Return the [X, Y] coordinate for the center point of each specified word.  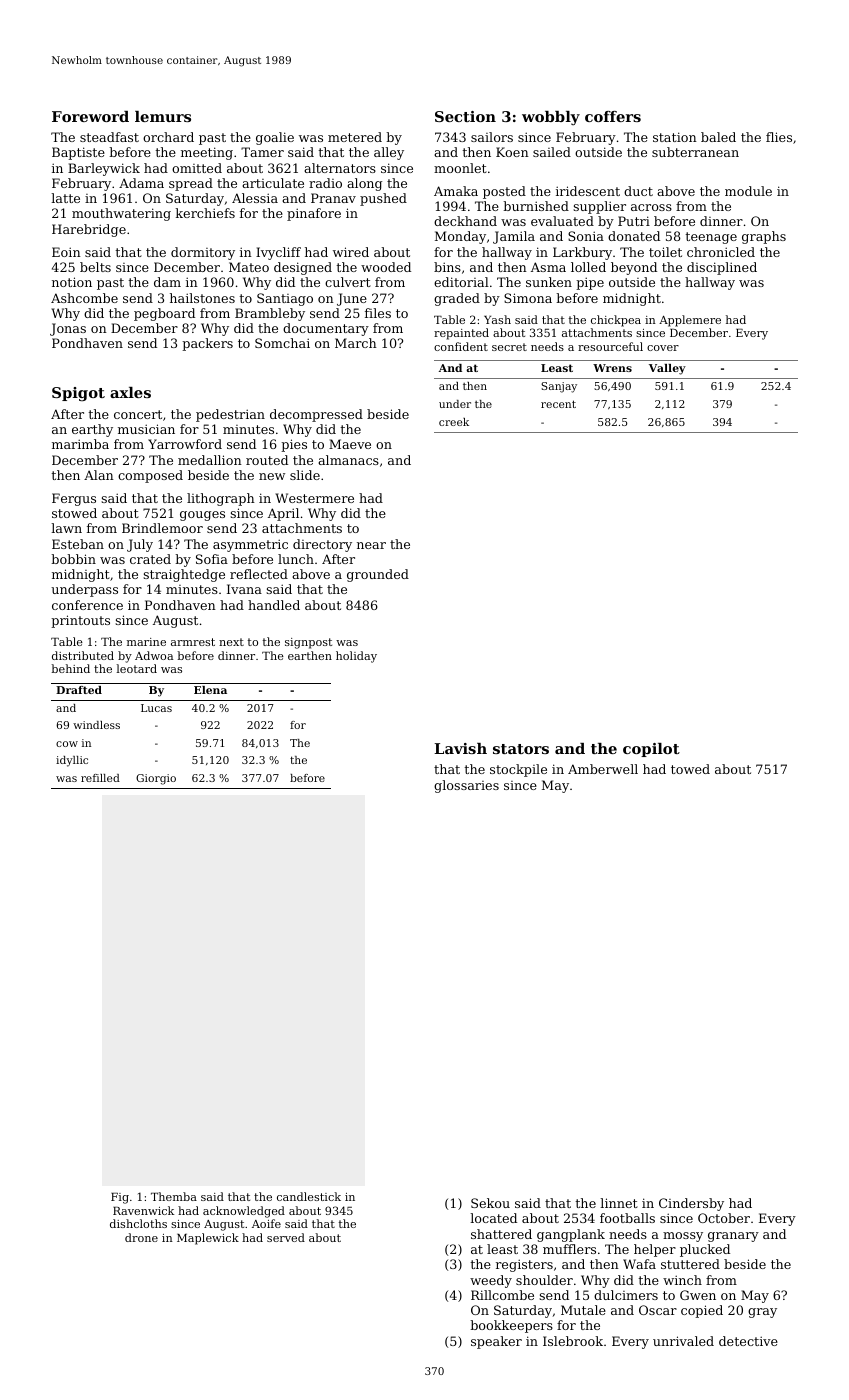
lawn [66, 528]
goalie [275, 138]
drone [141, 1237]
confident [461, 346]
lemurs [163, 116]
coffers [613, 116]
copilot [651, 750]
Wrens [612, 368]
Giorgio [156, 779]
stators [521, 749]
